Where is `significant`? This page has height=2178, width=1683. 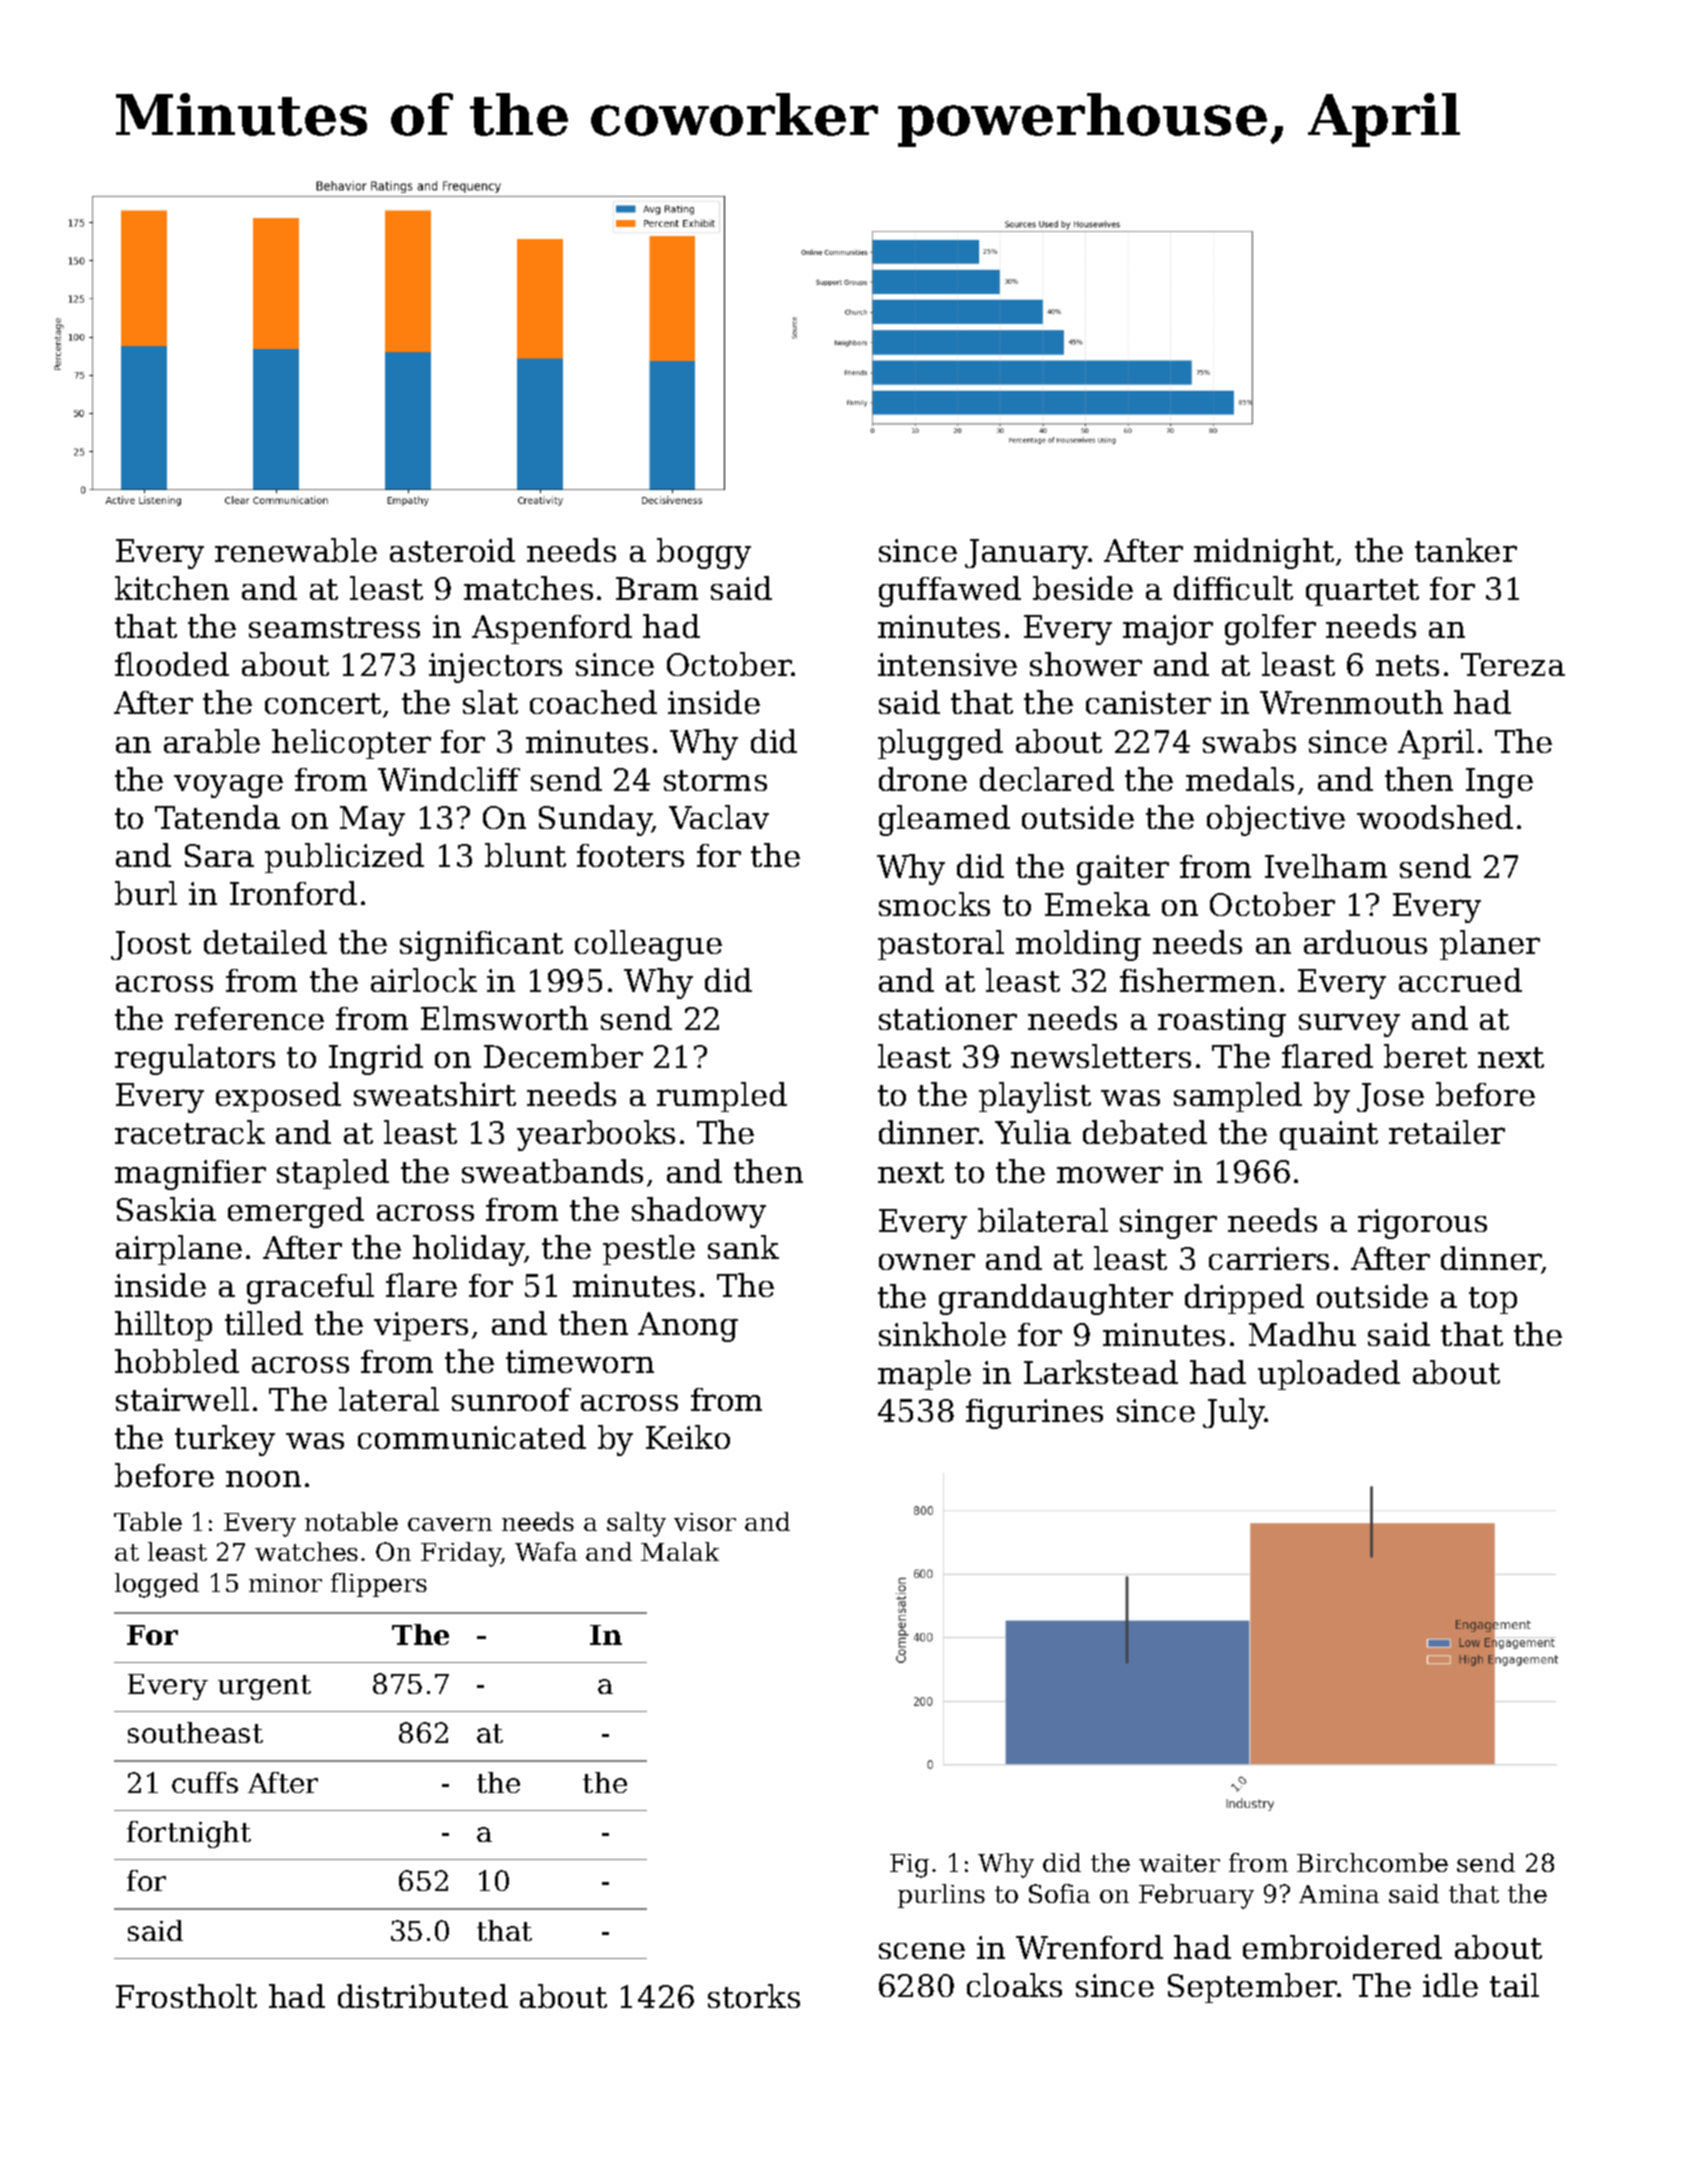 significant is located at coordinates (481, 946).
